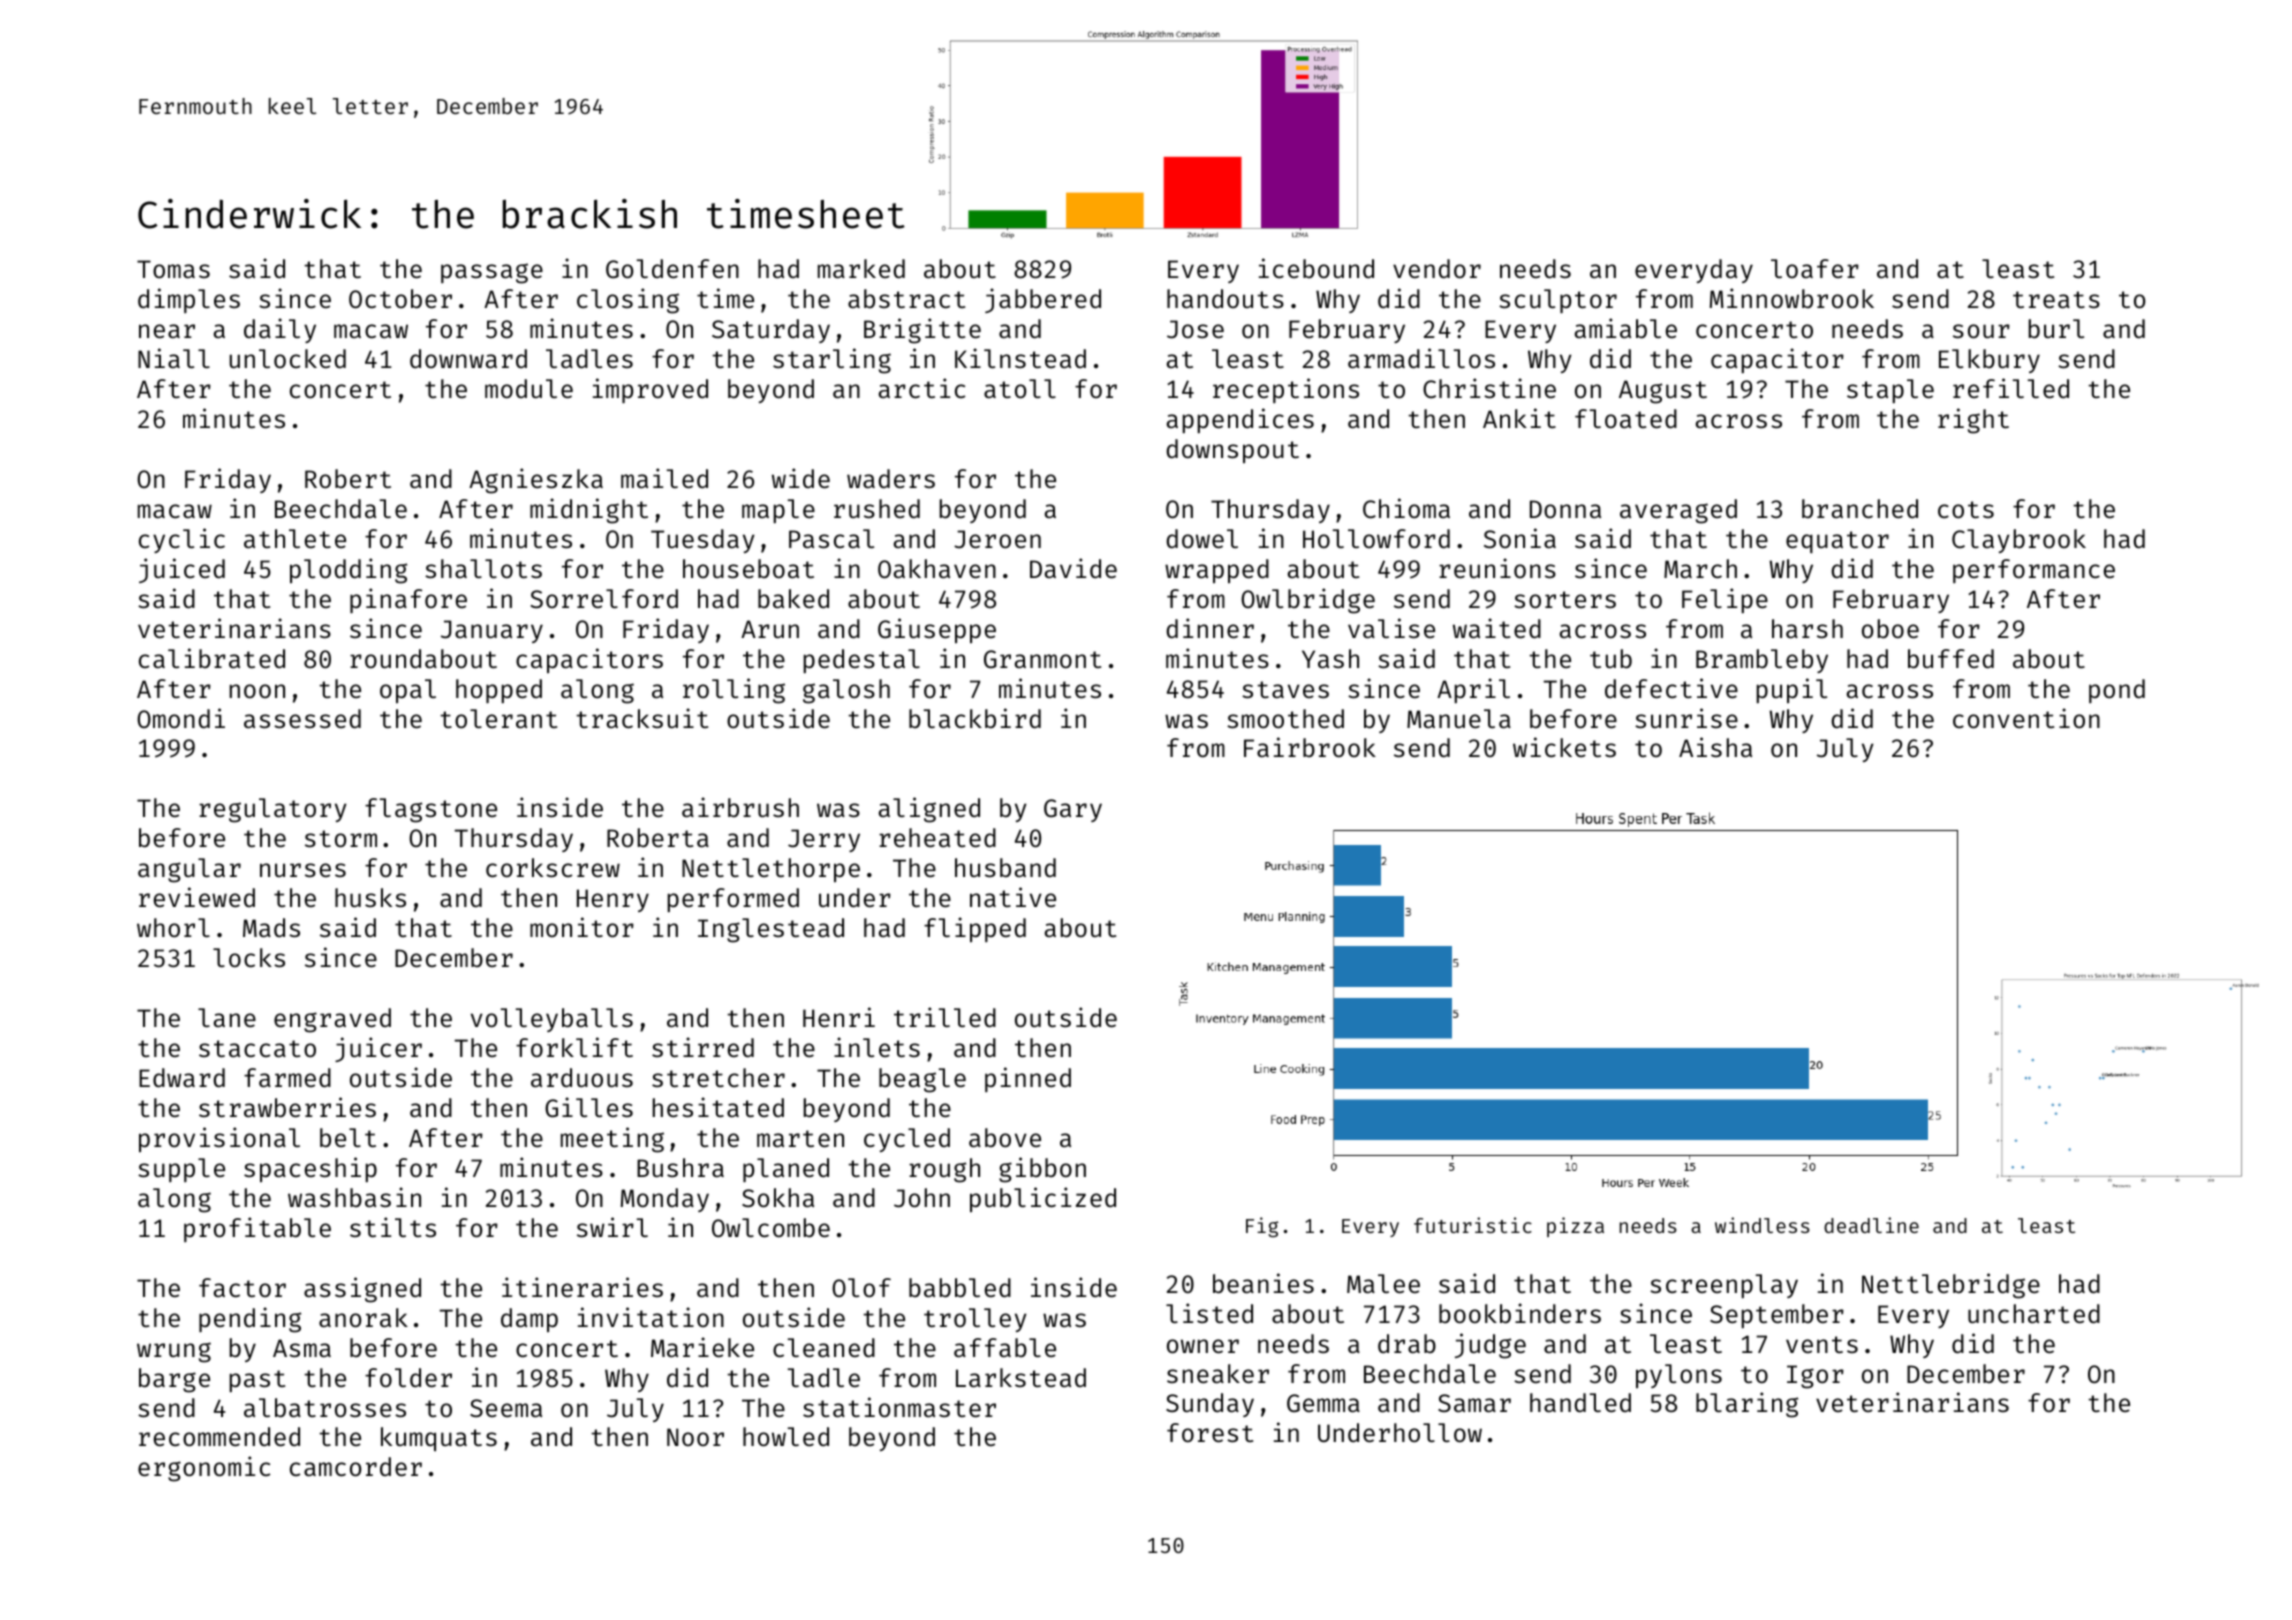 The height and width of the image is (1620, 2292). What do you see at coordinates (589, 511) in the image?
I see `midnight` at bounding box center [589, 511].
